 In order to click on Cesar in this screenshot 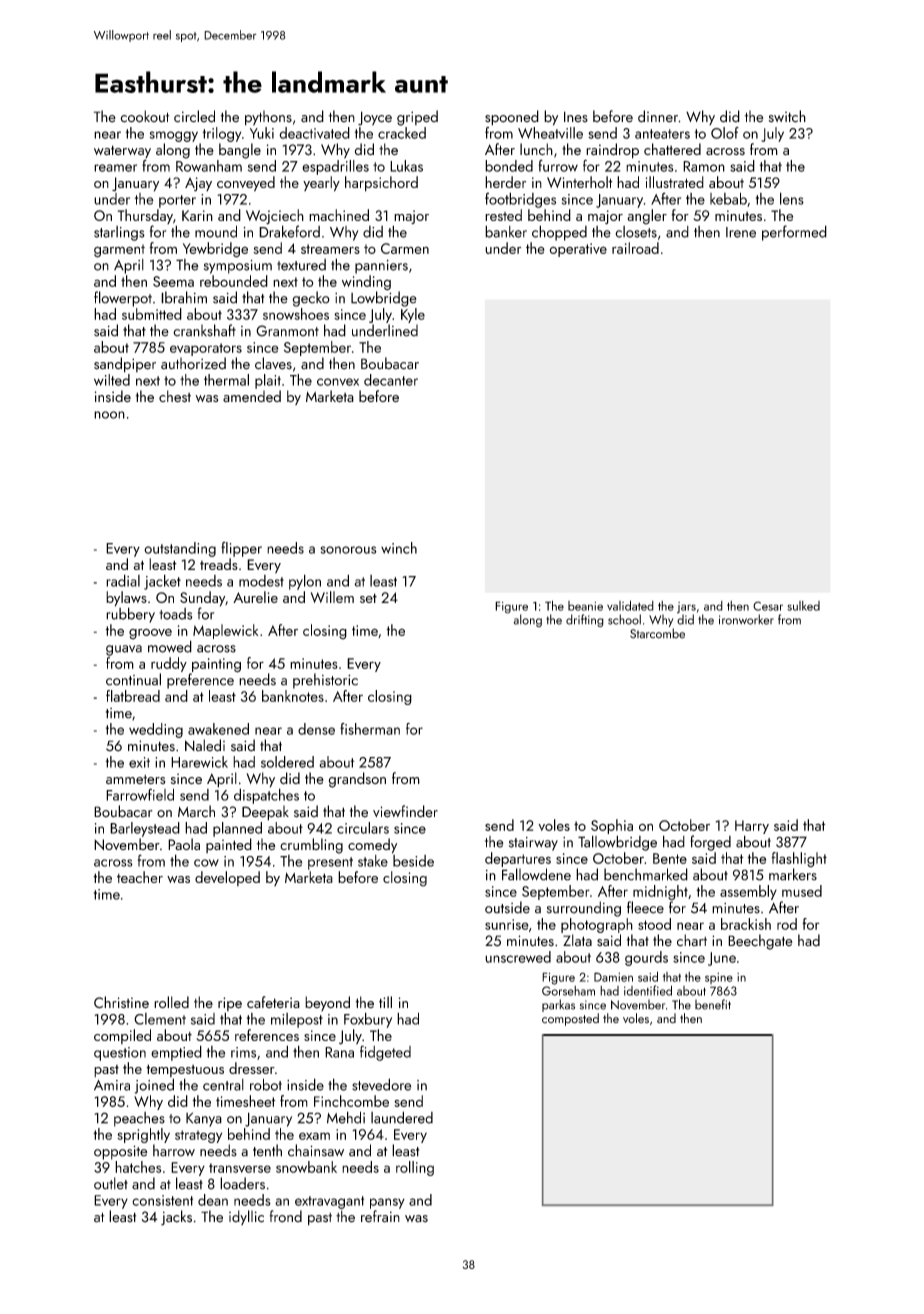, I will do `click(768, 606)`.
